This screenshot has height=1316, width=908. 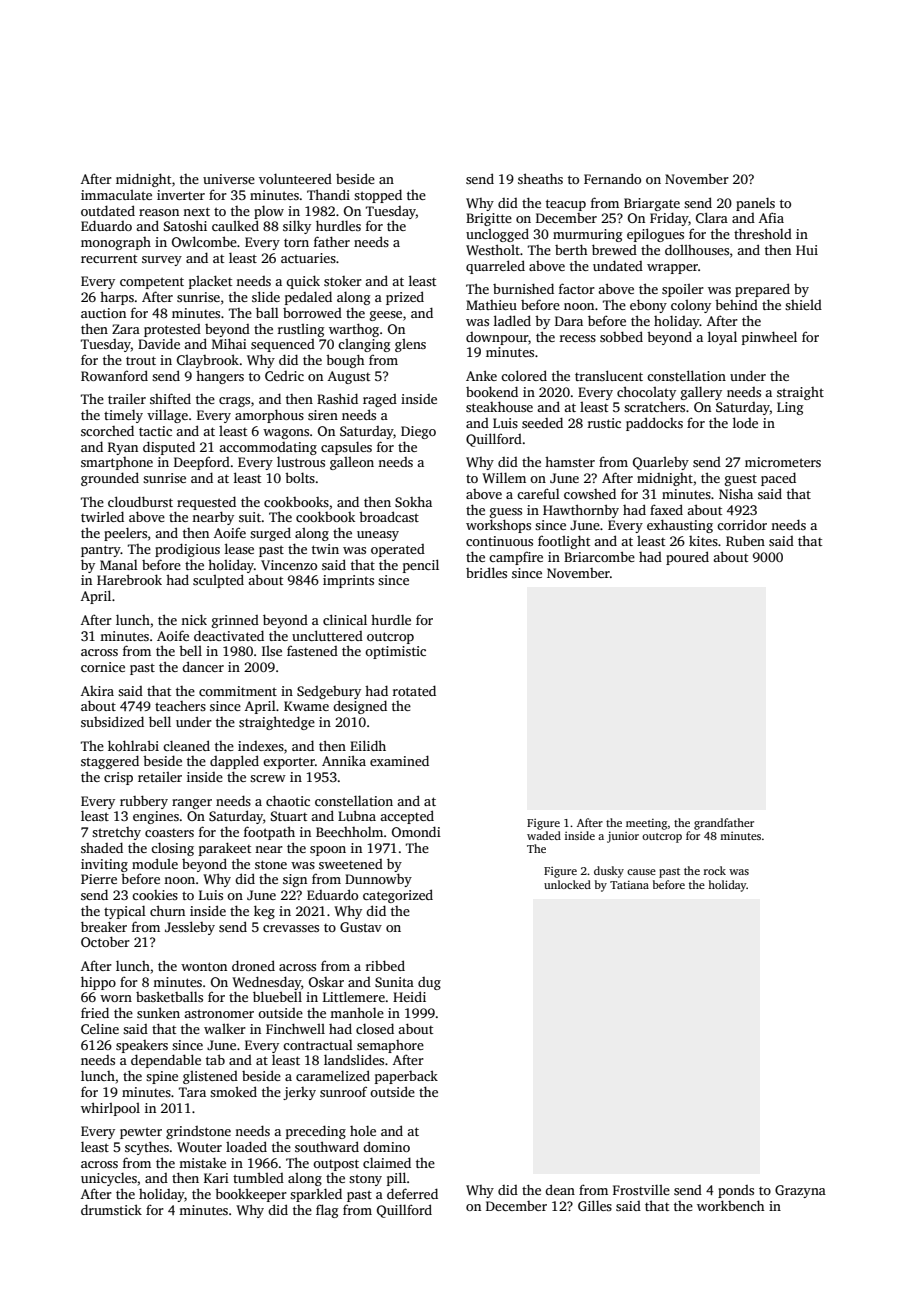 I want to click on panels, so click(x=755, y=204).
